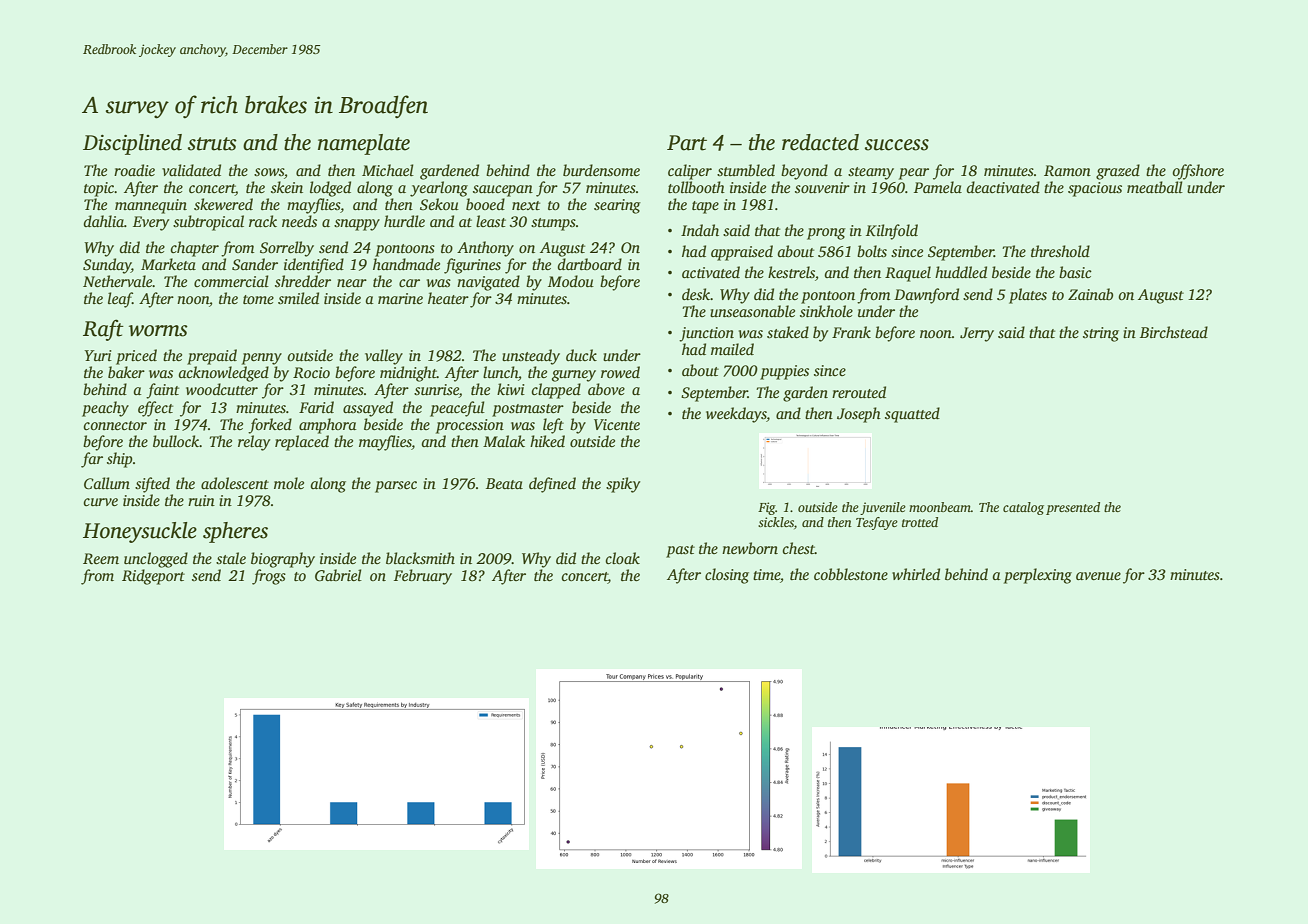 The image size is (1308, 924). I want to click on closing, so click(727, 576).
